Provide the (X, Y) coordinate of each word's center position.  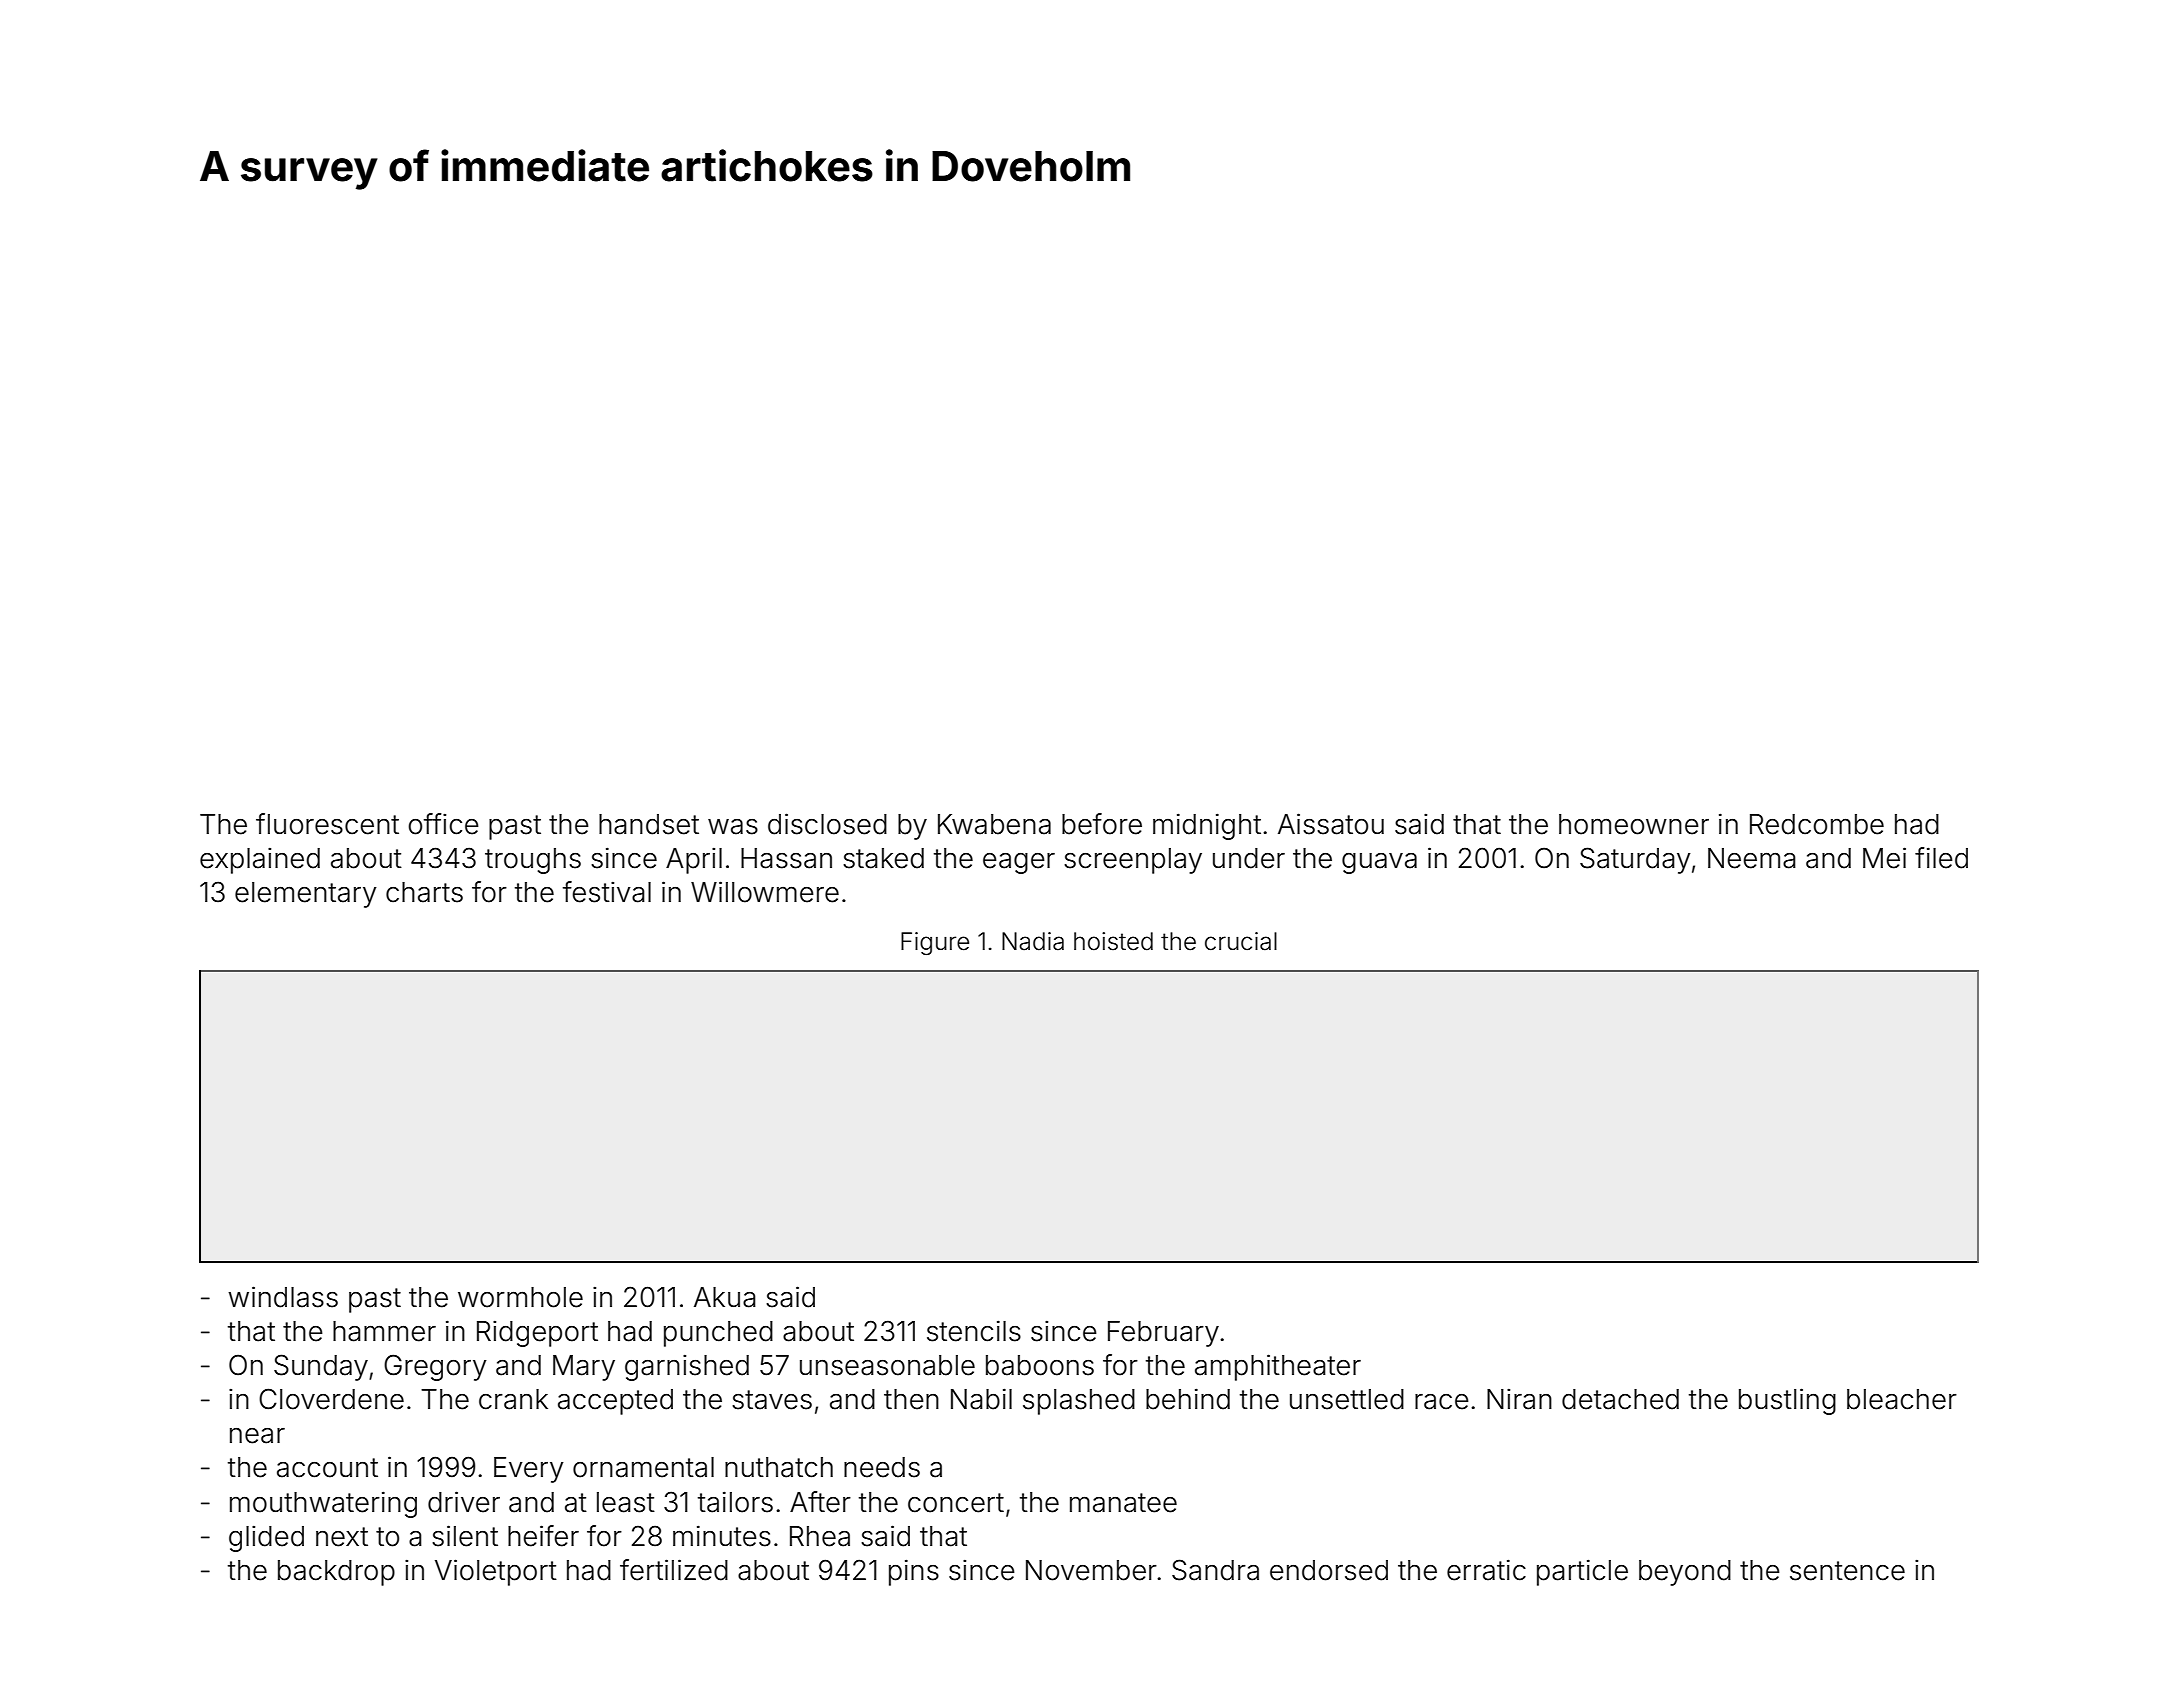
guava (1379, 863)
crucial (1241, 941)
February (1163, 1334)
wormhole (520, 1297)
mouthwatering (323, 1504)
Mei (1884, 858)
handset (649, 824)
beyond (1685, 1573)
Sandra (1215, 1570)
